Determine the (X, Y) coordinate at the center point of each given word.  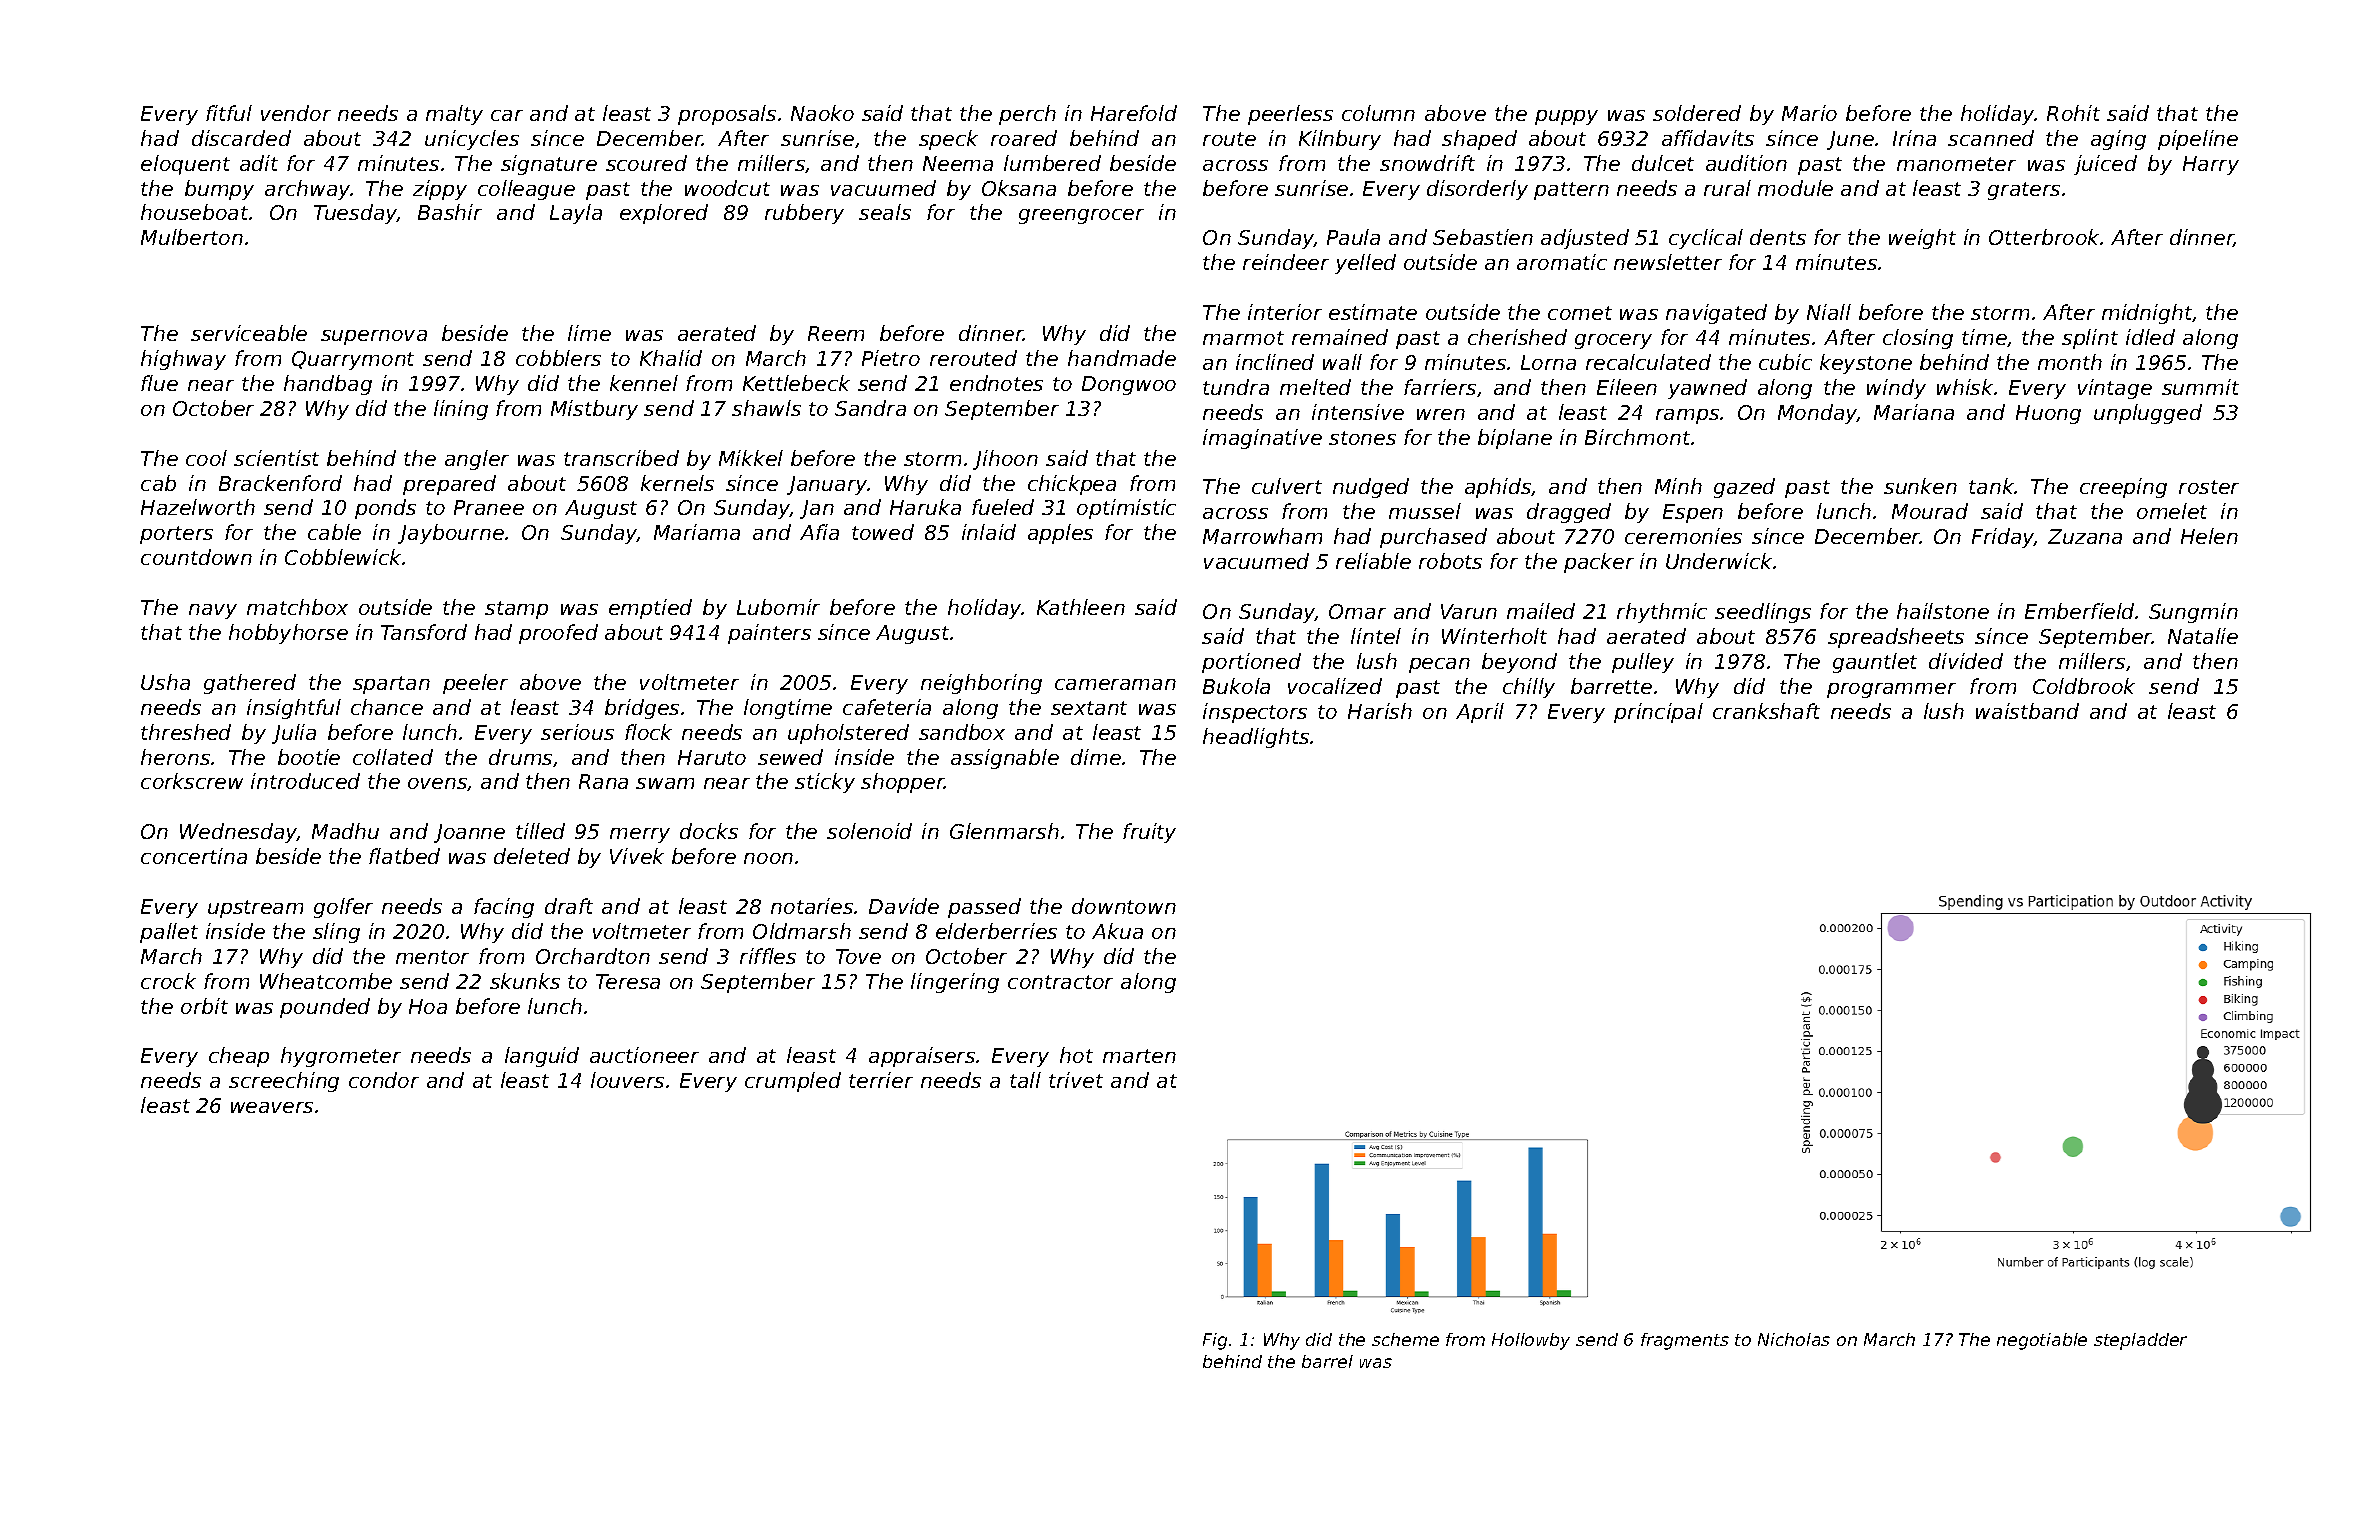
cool (206, 458)
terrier (881, 1080)
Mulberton (192, 237)
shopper (903, 783)
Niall (1829, 312)
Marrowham (1262, 536)
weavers (272, 1107)
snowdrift (1427, 163)
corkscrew (192, 781)
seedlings (1763, 613)
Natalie (2203, 636)
